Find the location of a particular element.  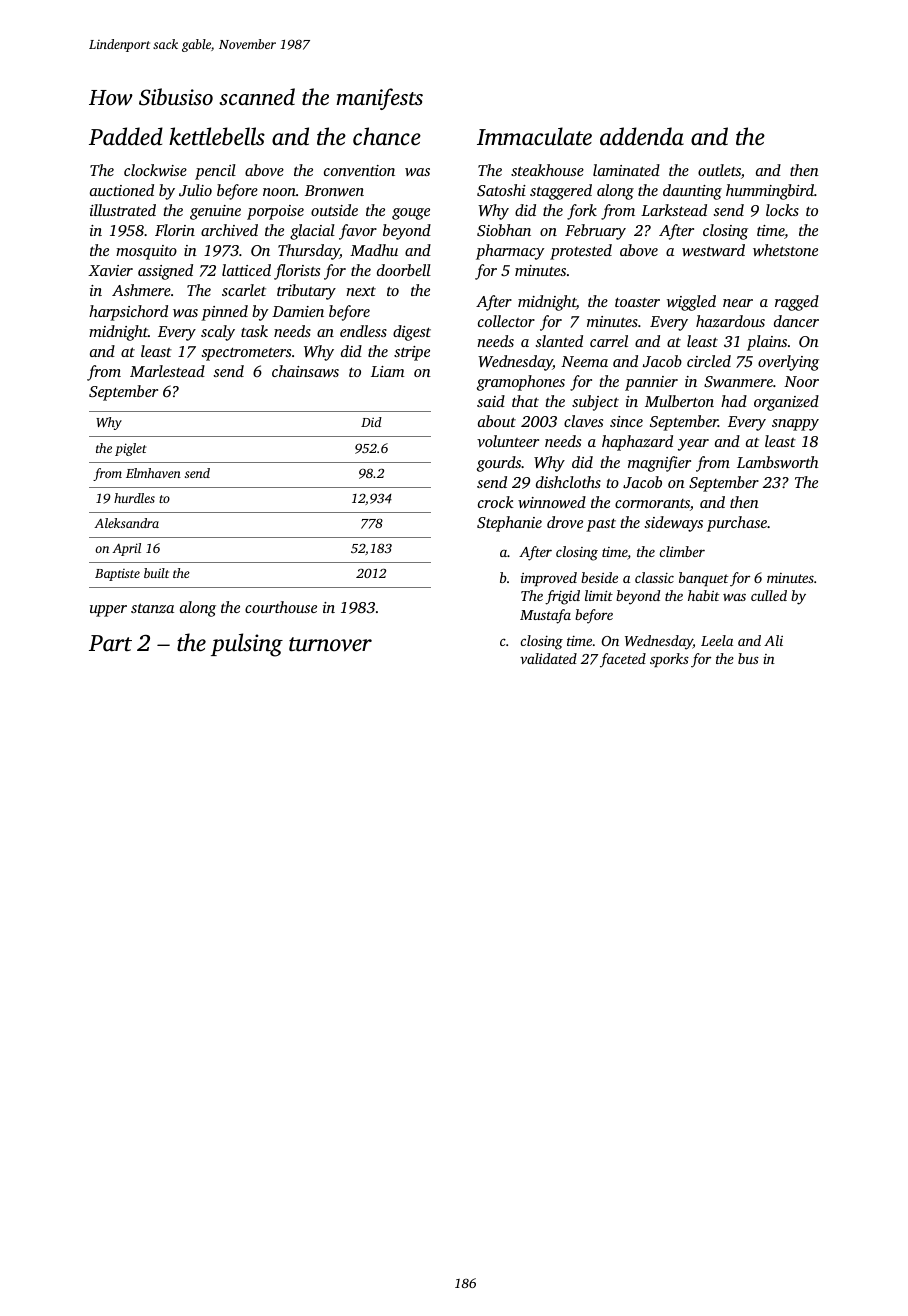

since is located at coordinates (626, 421).
